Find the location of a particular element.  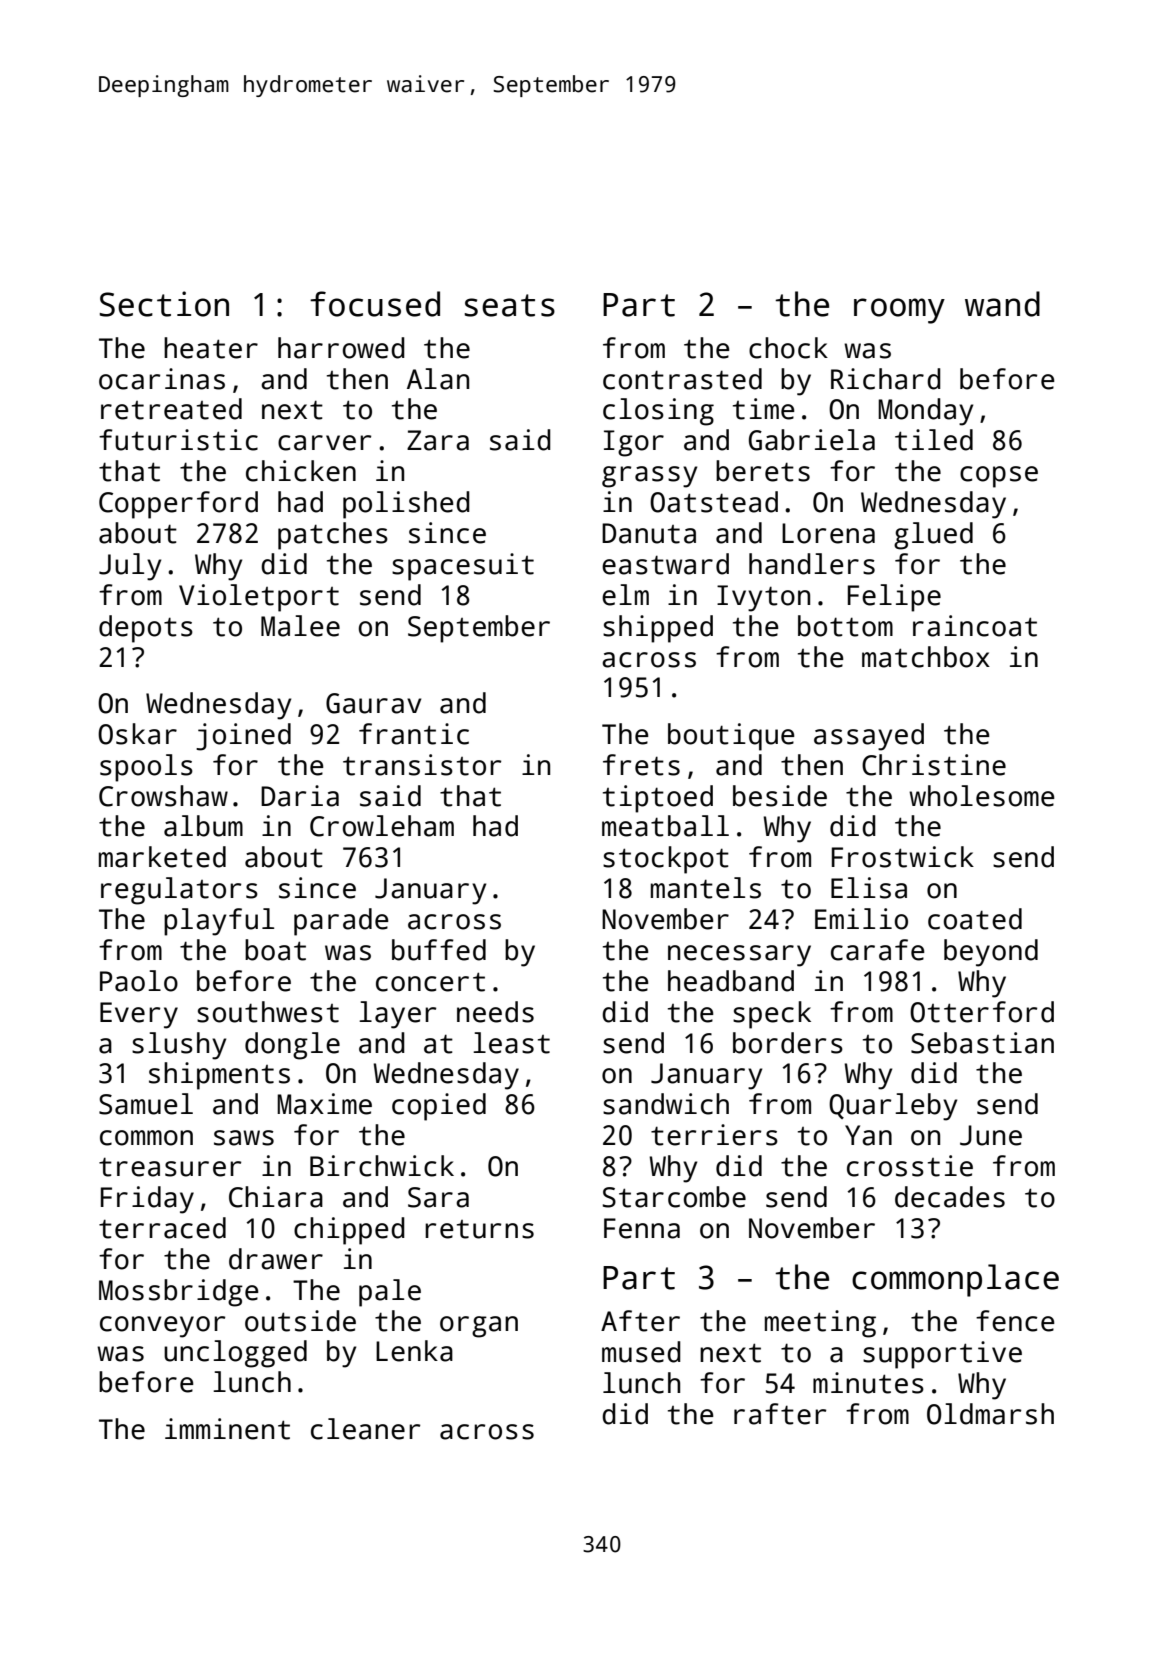

beyond is located at coordinates (991, 953).
